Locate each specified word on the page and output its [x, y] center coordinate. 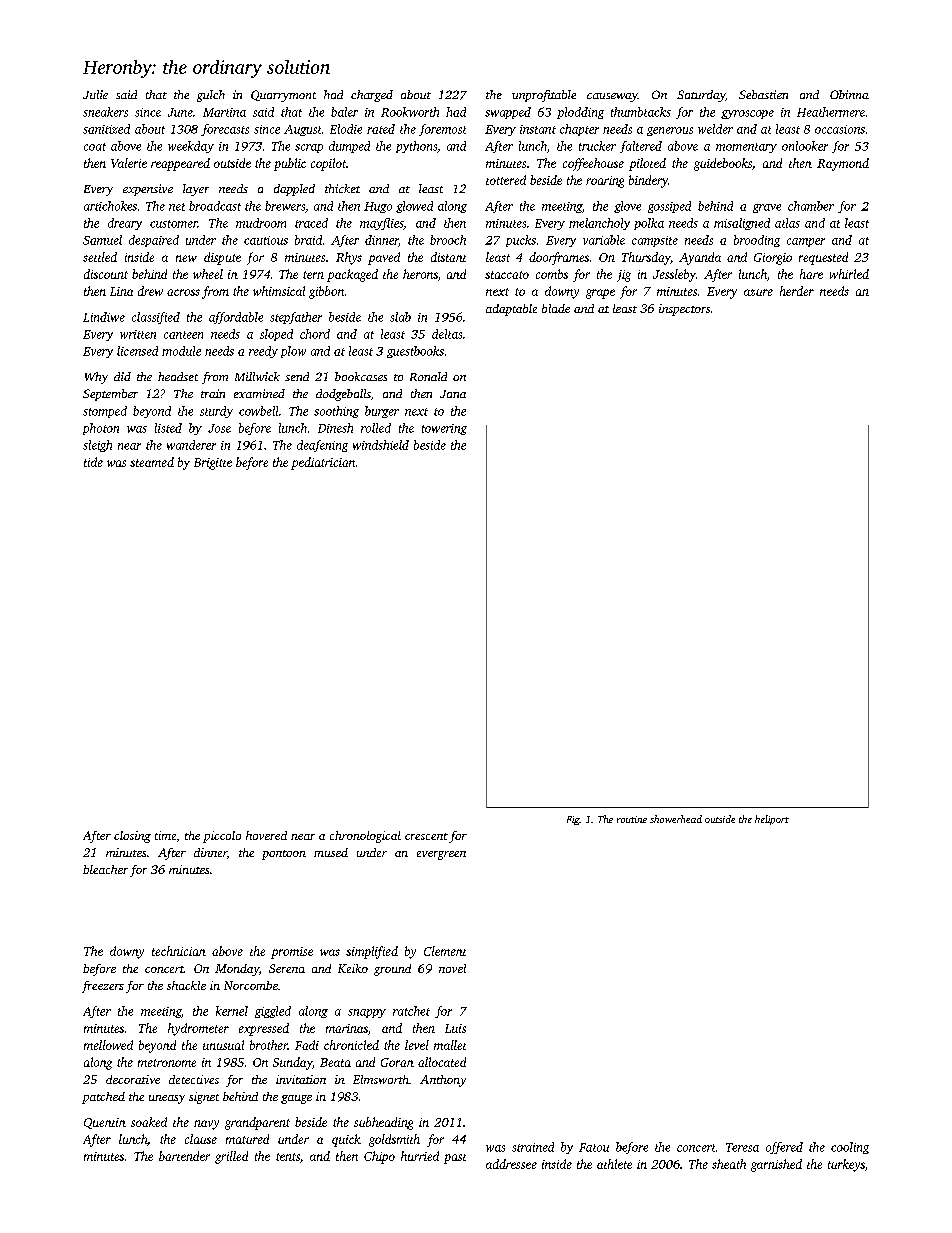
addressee [511, 1164]
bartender [184, 1156]
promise [292, 953]
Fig [573, 820]
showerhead [676, 819]
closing [132, 837]
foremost [442, 130]
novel [452, 968]
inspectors [684, 310]
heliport [772, 820]
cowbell [258, 411]
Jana [453, 394]
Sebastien [763, 94]
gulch [211, 96]
